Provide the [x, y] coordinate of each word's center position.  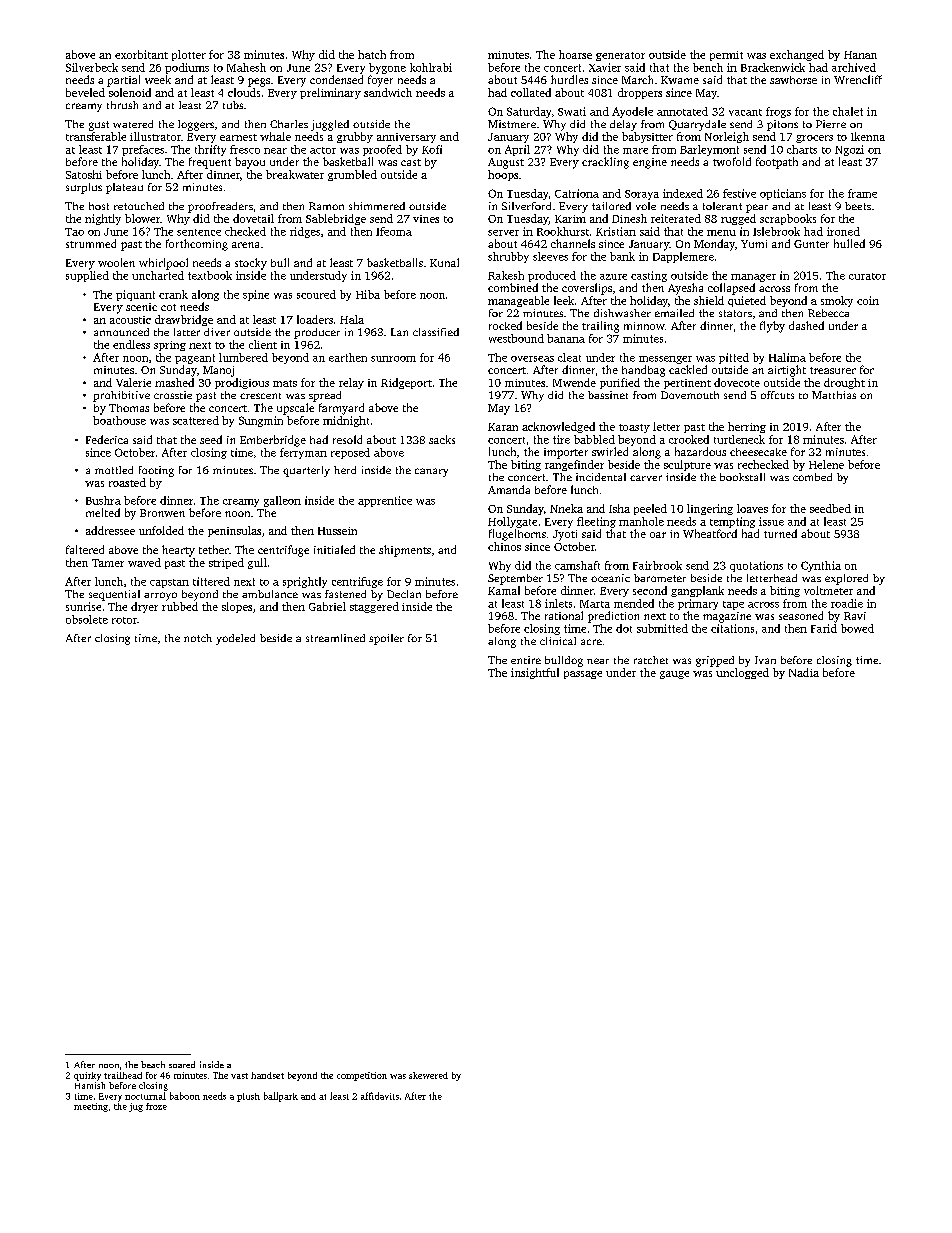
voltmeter [828, 590]
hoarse [575, 54]
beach [153, 1064]
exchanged [797, 55]
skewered [428, 1075]
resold [347, 439]
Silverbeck [92, 67]
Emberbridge [273, 441]
